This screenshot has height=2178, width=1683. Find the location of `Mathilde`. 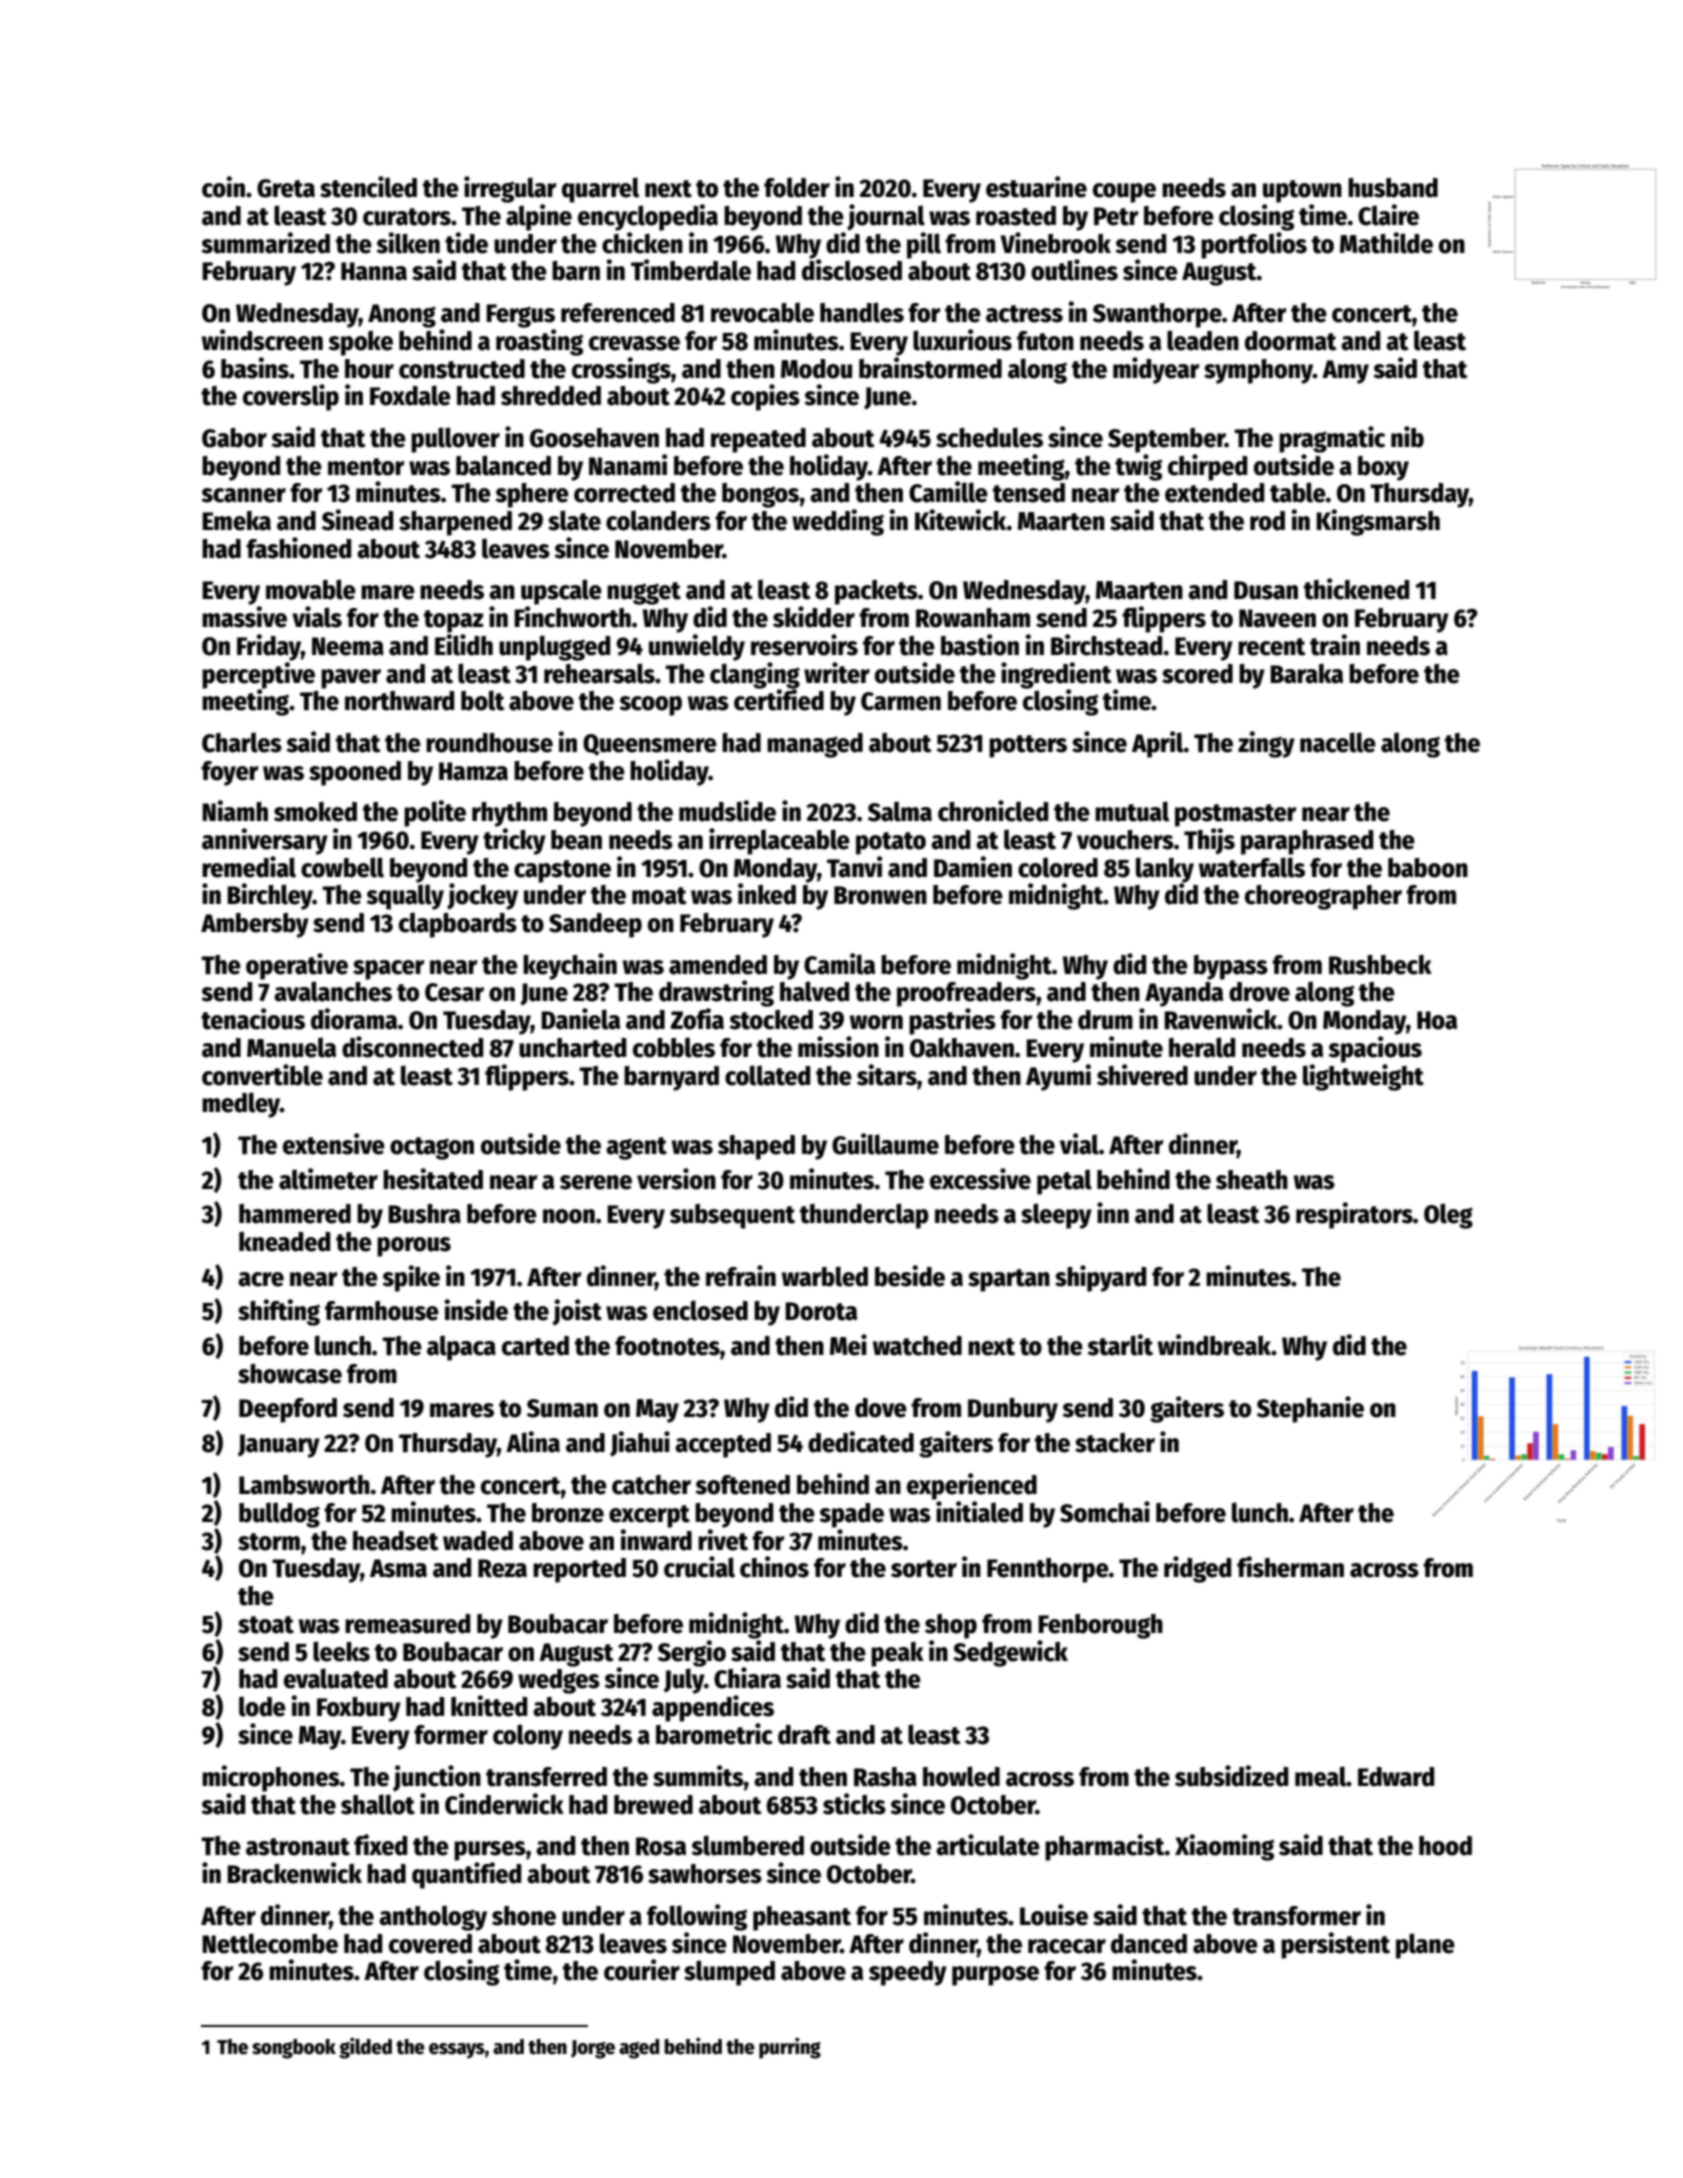

Mathilde is located at coordinates (1386, 243).
